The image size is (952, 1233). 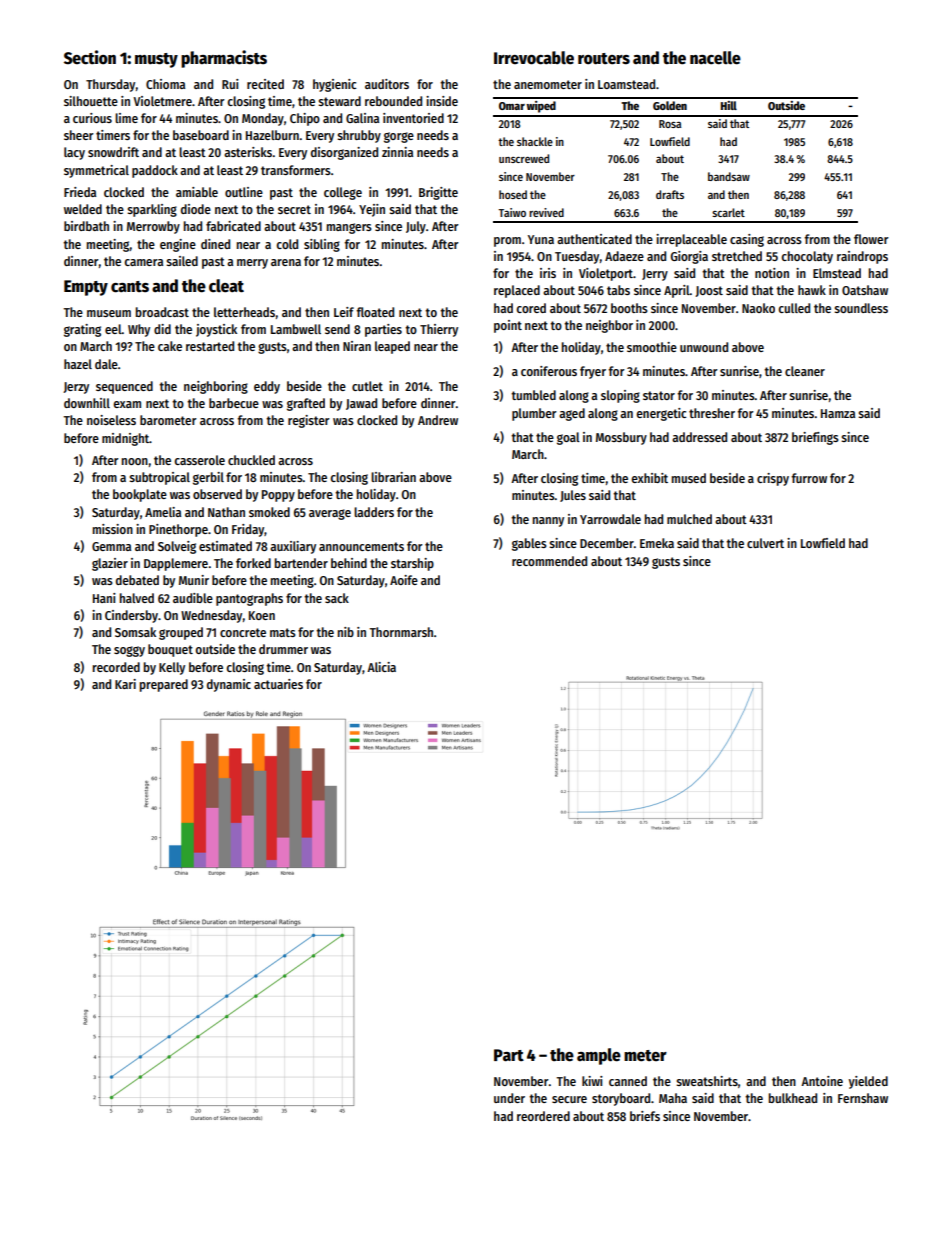 What do you see at coordinates (372, 210) in the document?
I see `Yejin` at bounding box center [372, 210].
